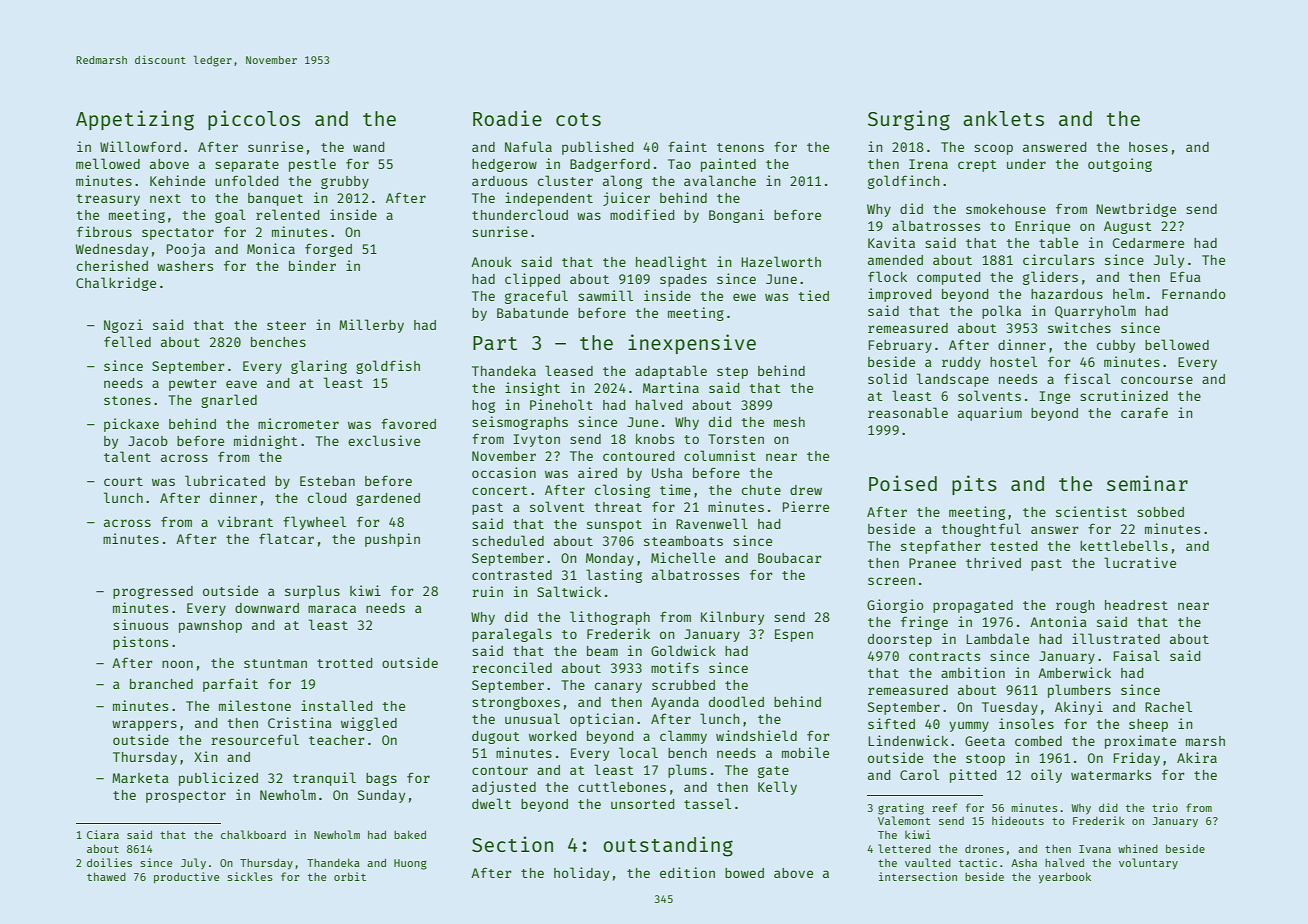 Image resolution: width=1308 pixels, height=924 pixels. I want to click on August, so click(1128, 227).
